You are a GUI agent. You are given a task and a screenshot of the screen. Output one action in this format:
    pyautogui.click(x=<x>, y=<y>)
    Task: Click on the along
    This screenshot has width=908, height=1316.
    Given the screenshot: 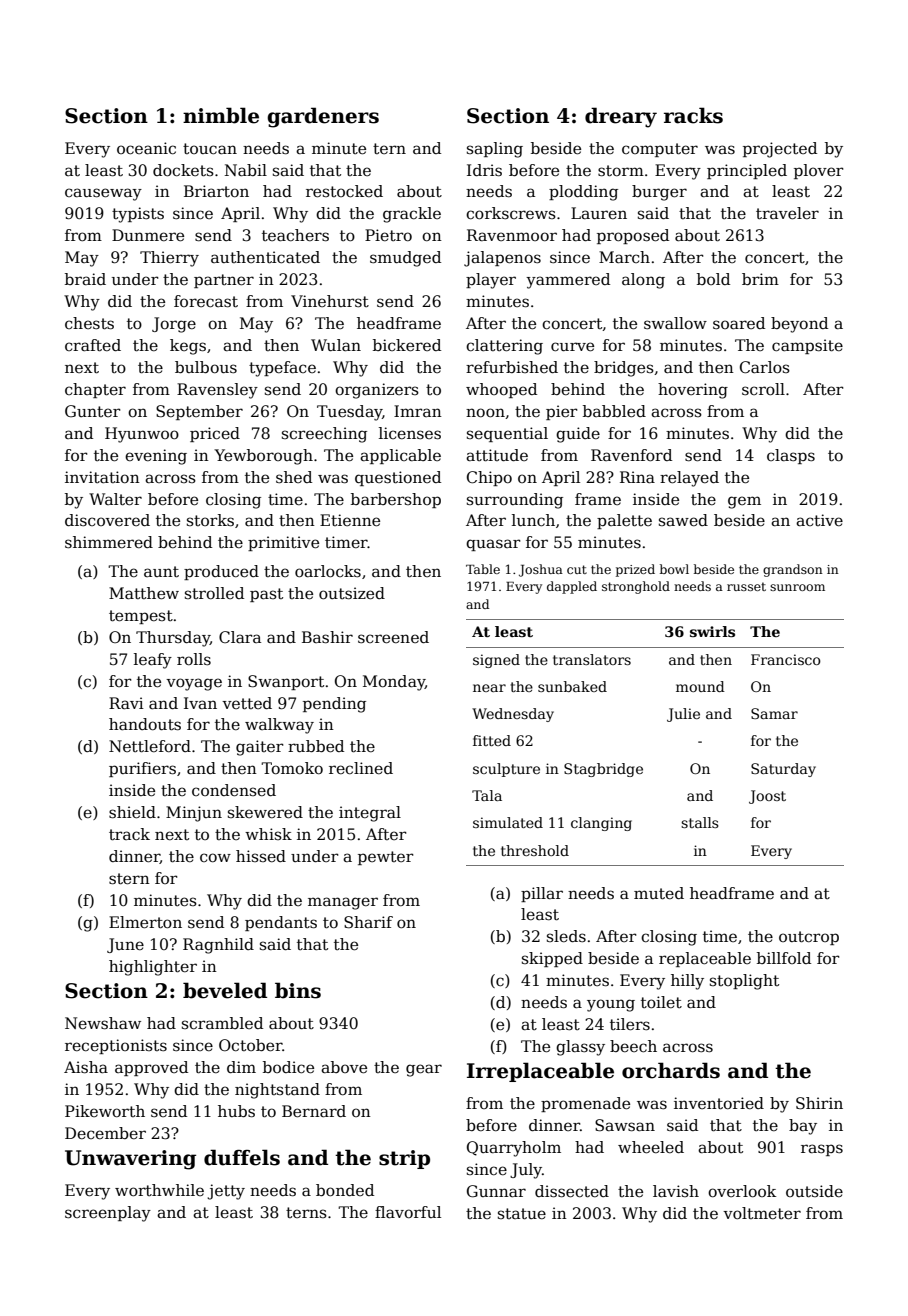 What is the action you would take?
    pyautogui.click(x=643, y=281)
